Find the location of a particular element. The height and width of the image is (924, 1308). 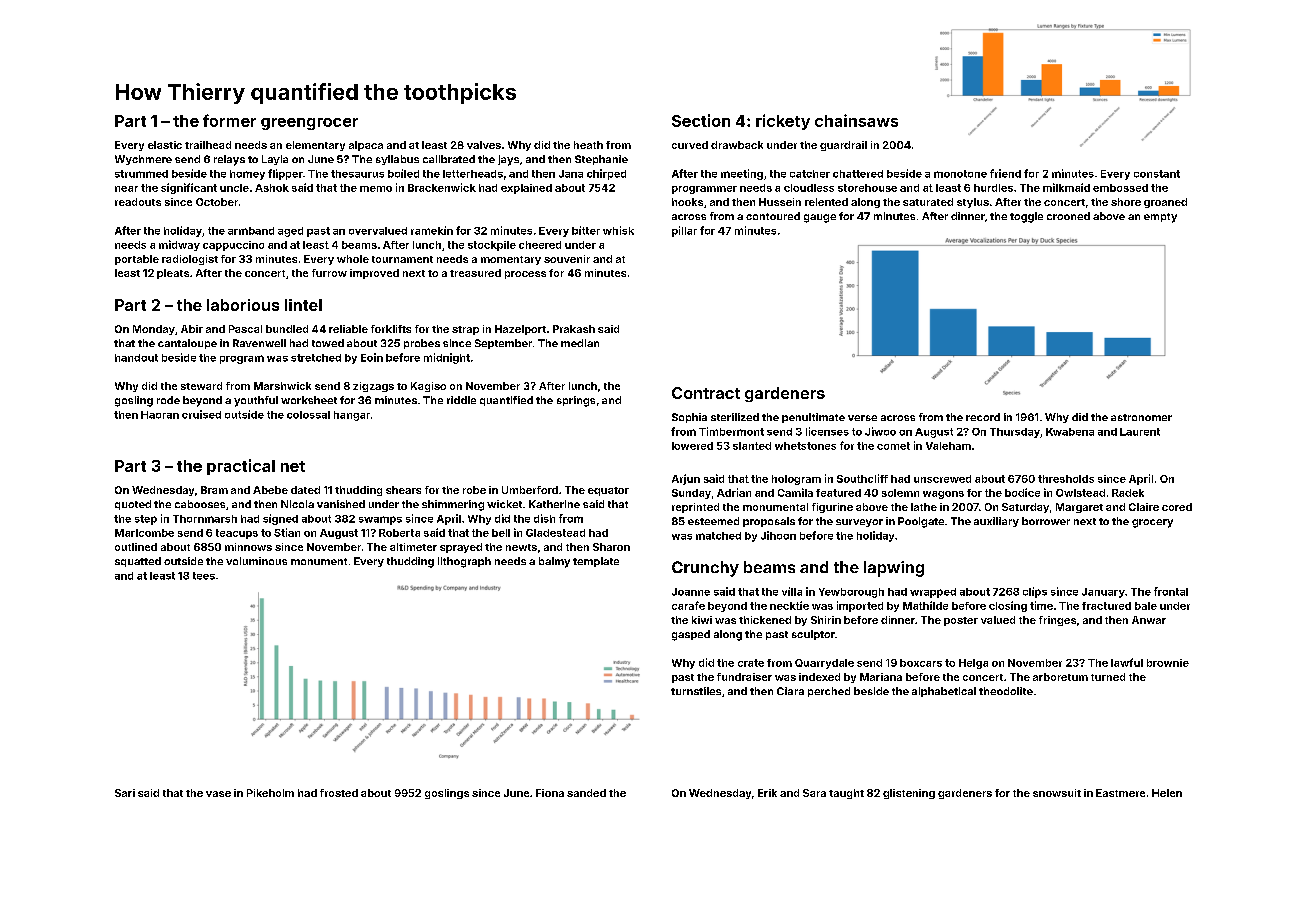

sculptor is located at coordinates (813, 635).
